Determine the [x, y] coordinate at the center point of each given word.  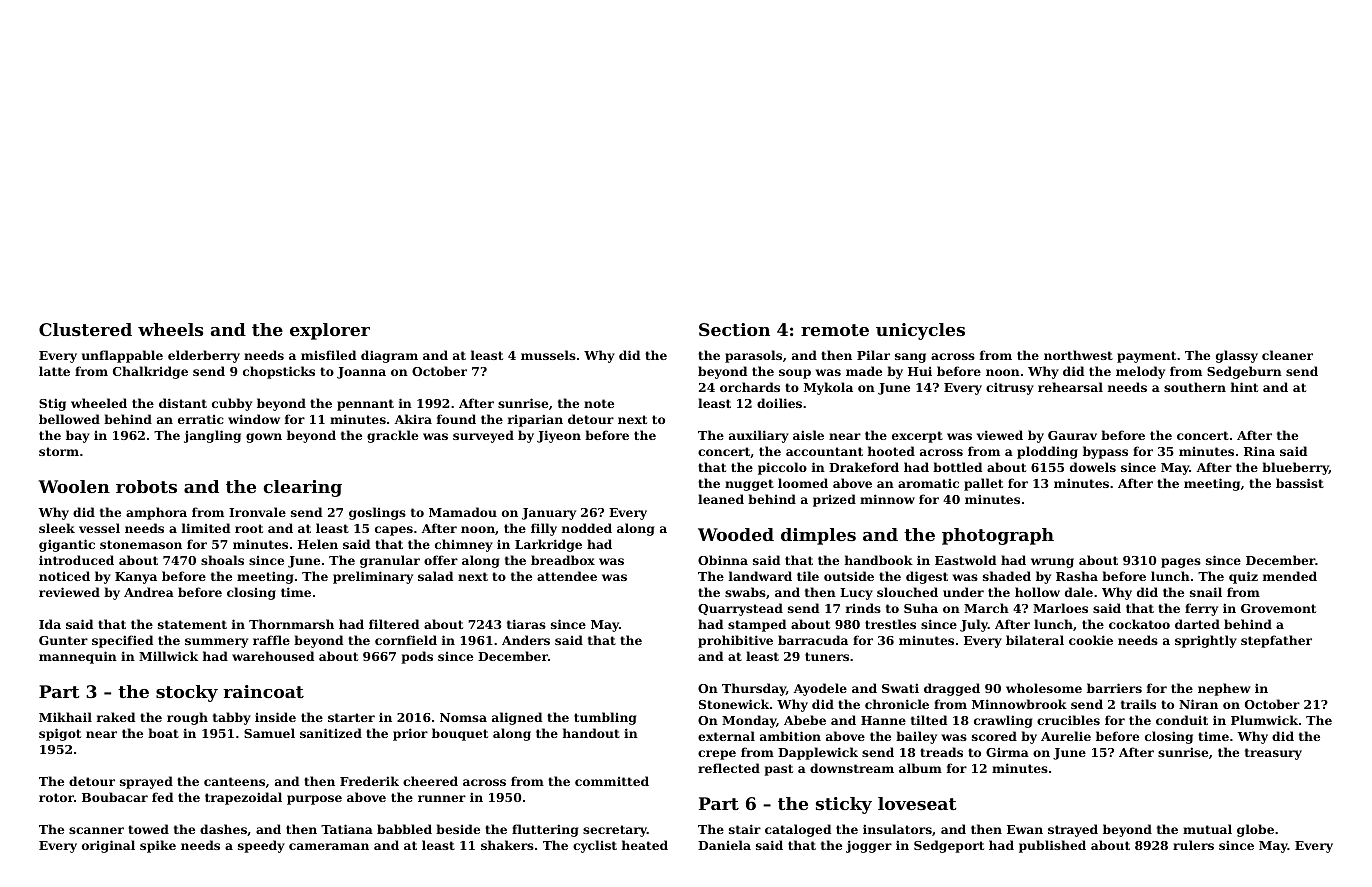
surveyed [483, 436]
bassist [1300, 483]
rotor [56, 797]
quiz [1243, 577]
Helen [318, 544]
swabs [745, 592]
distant [183, 403]
